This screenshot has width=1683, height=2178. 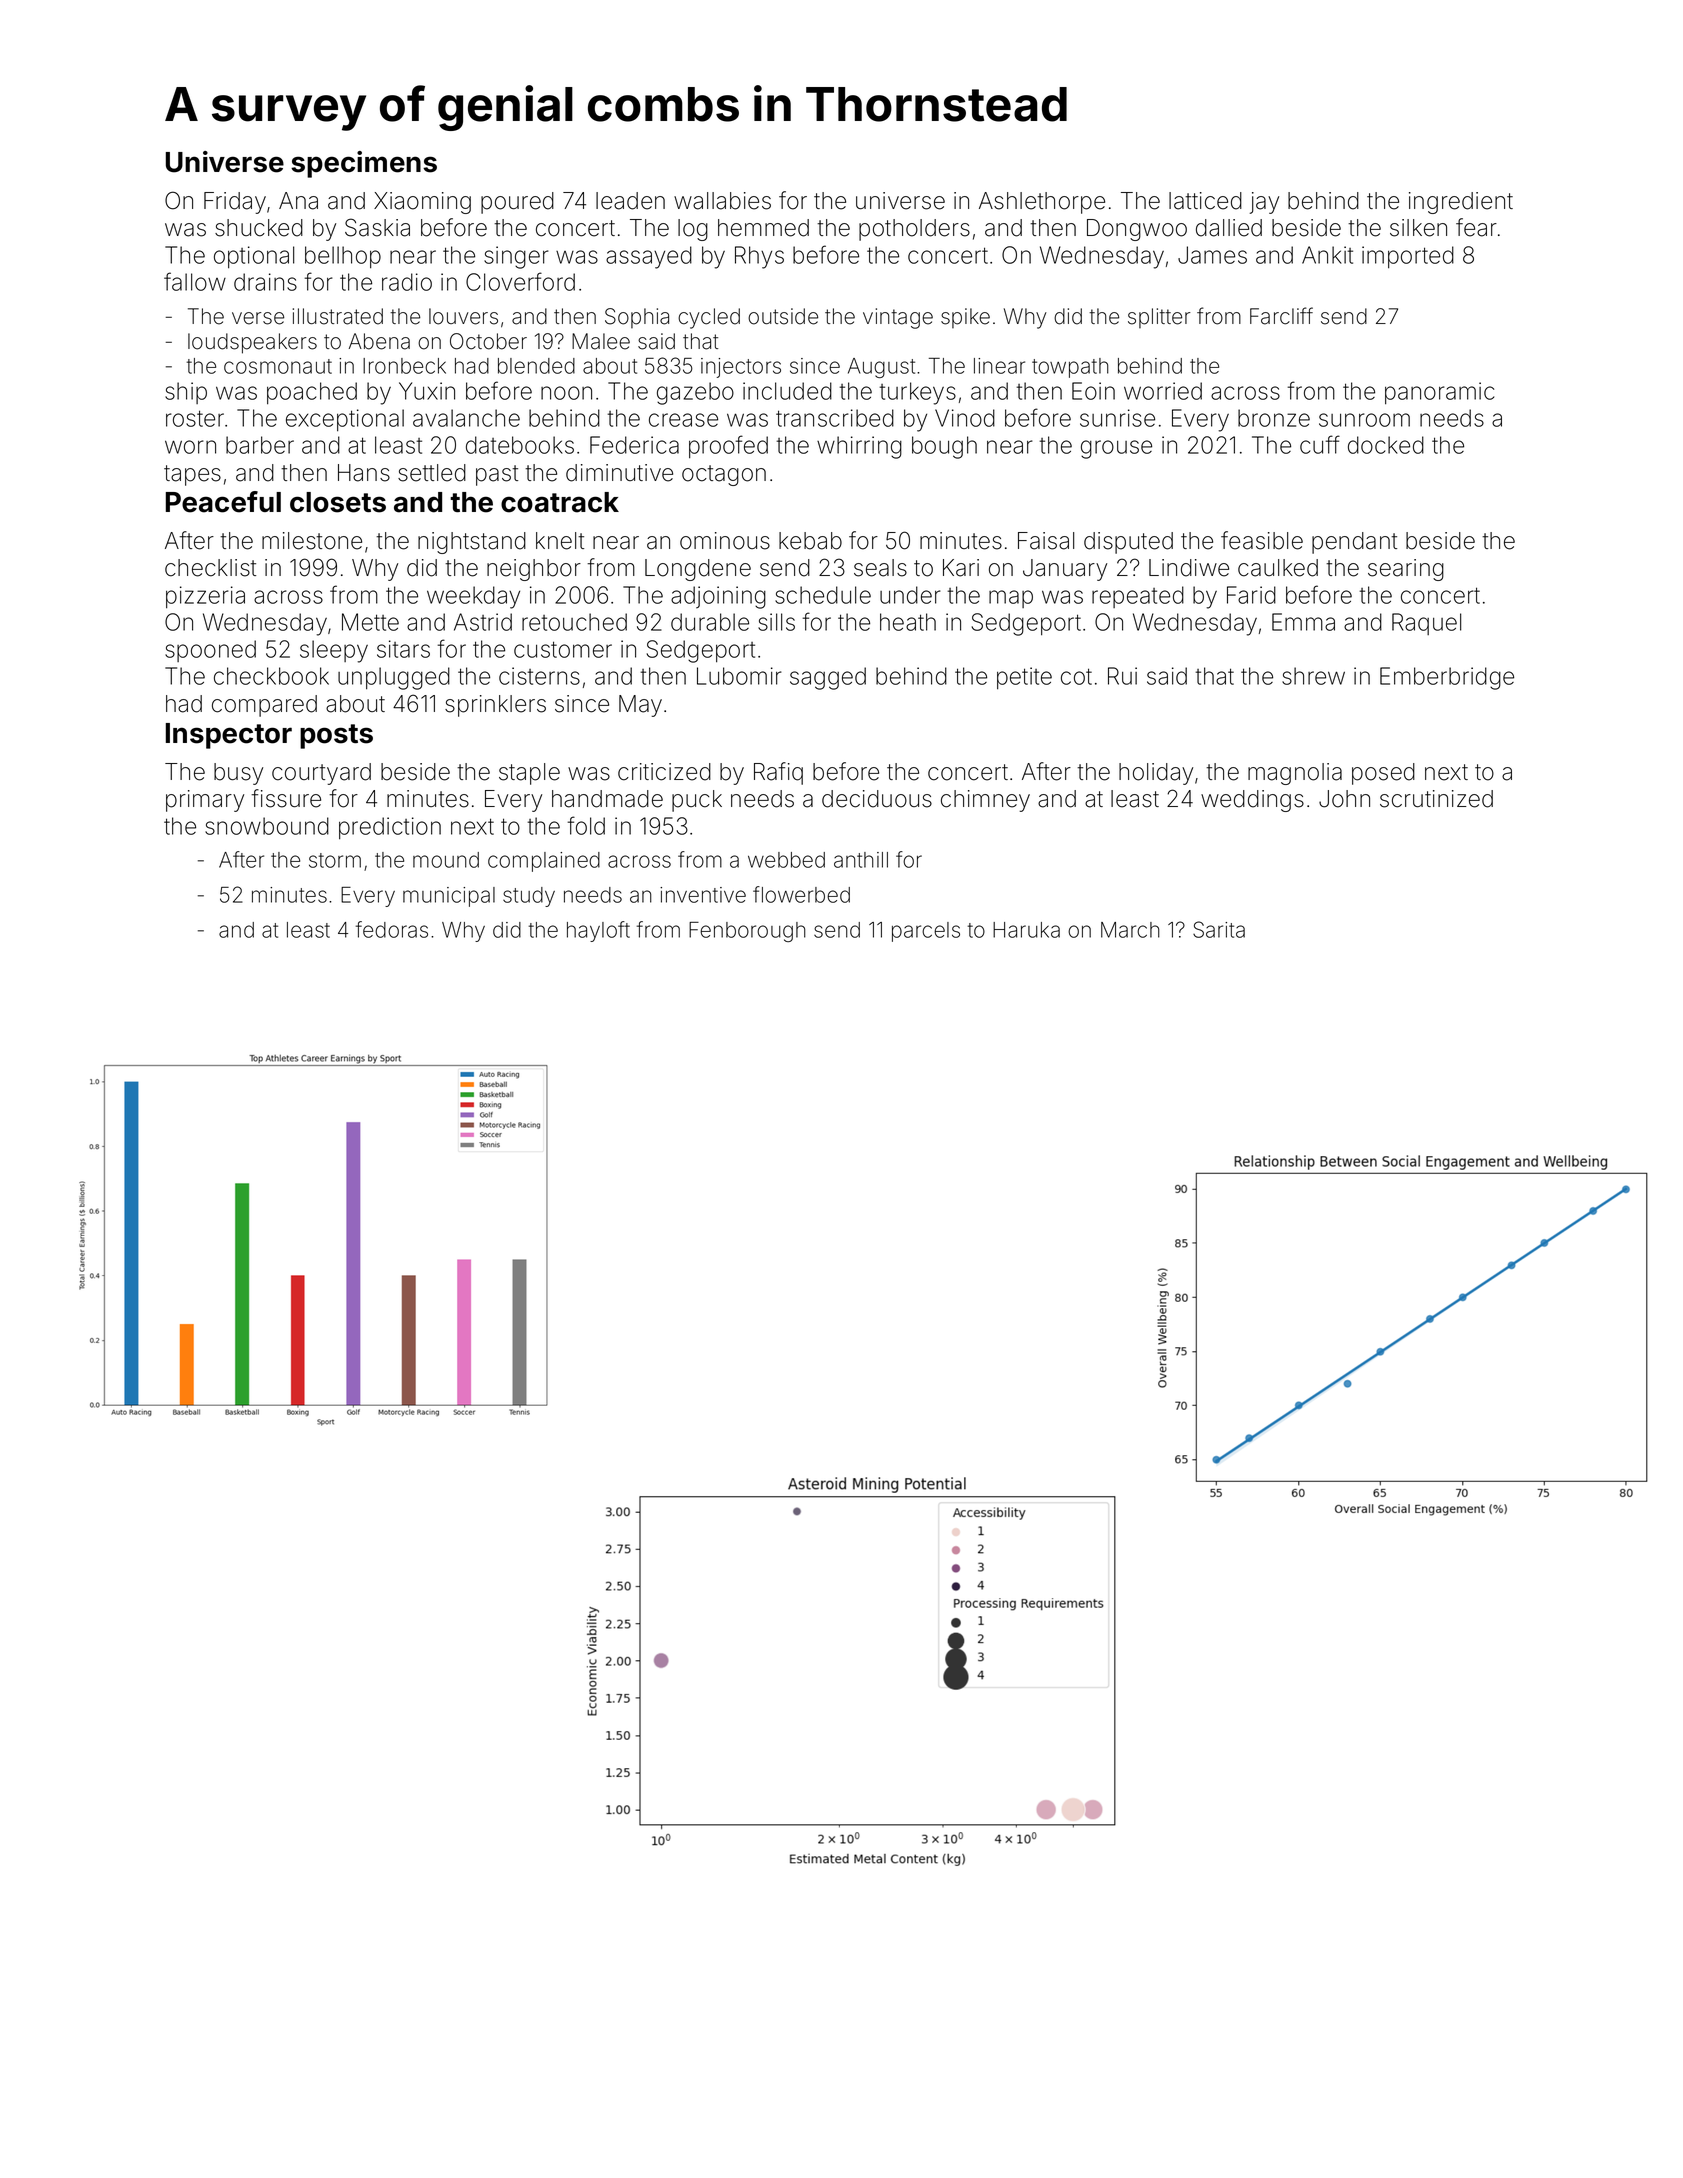 I want to click on Sarita, so click(x=1219, y=929).
